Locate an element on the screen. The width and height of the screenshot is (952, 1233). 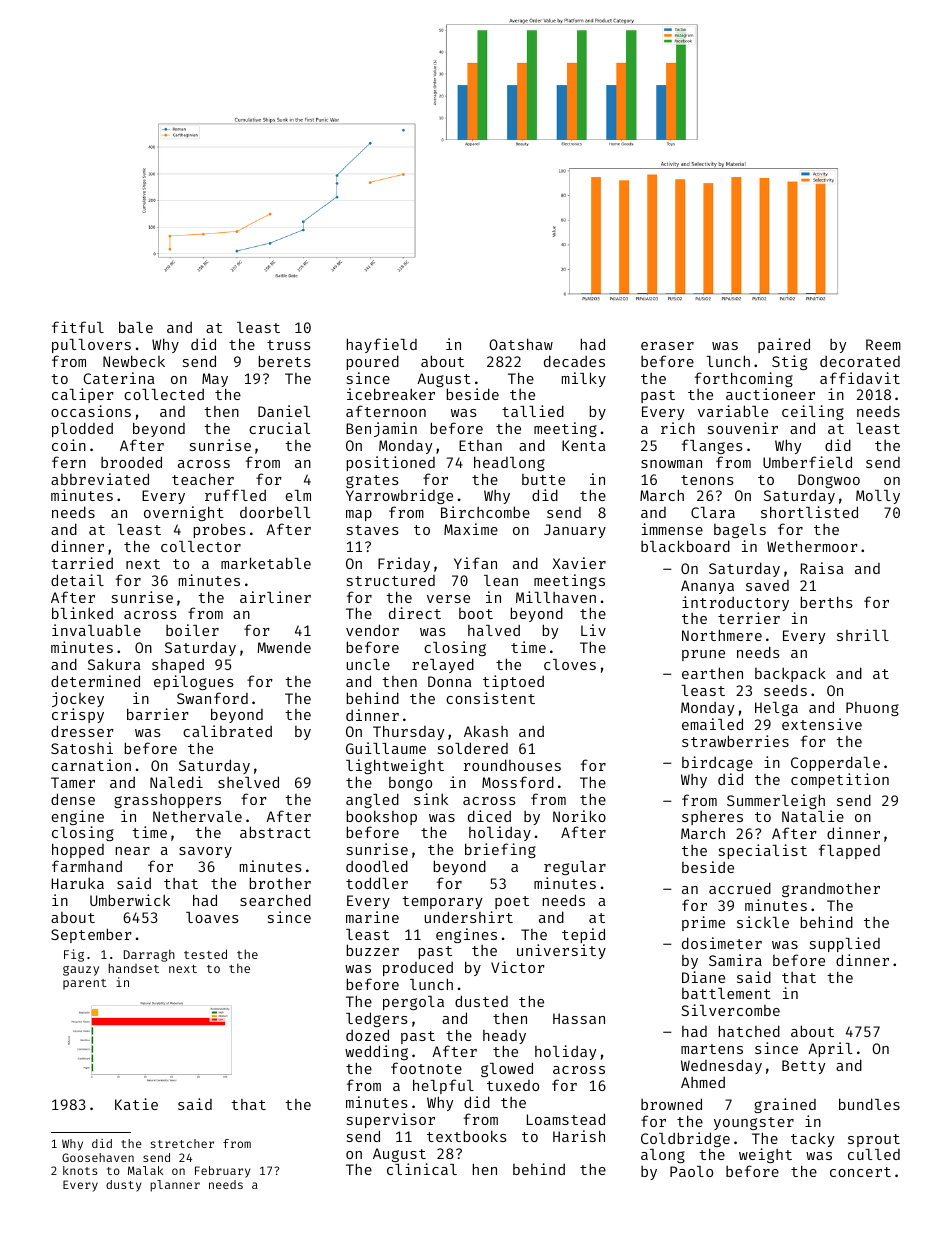
Akash is located at coordinates (486, 731).
